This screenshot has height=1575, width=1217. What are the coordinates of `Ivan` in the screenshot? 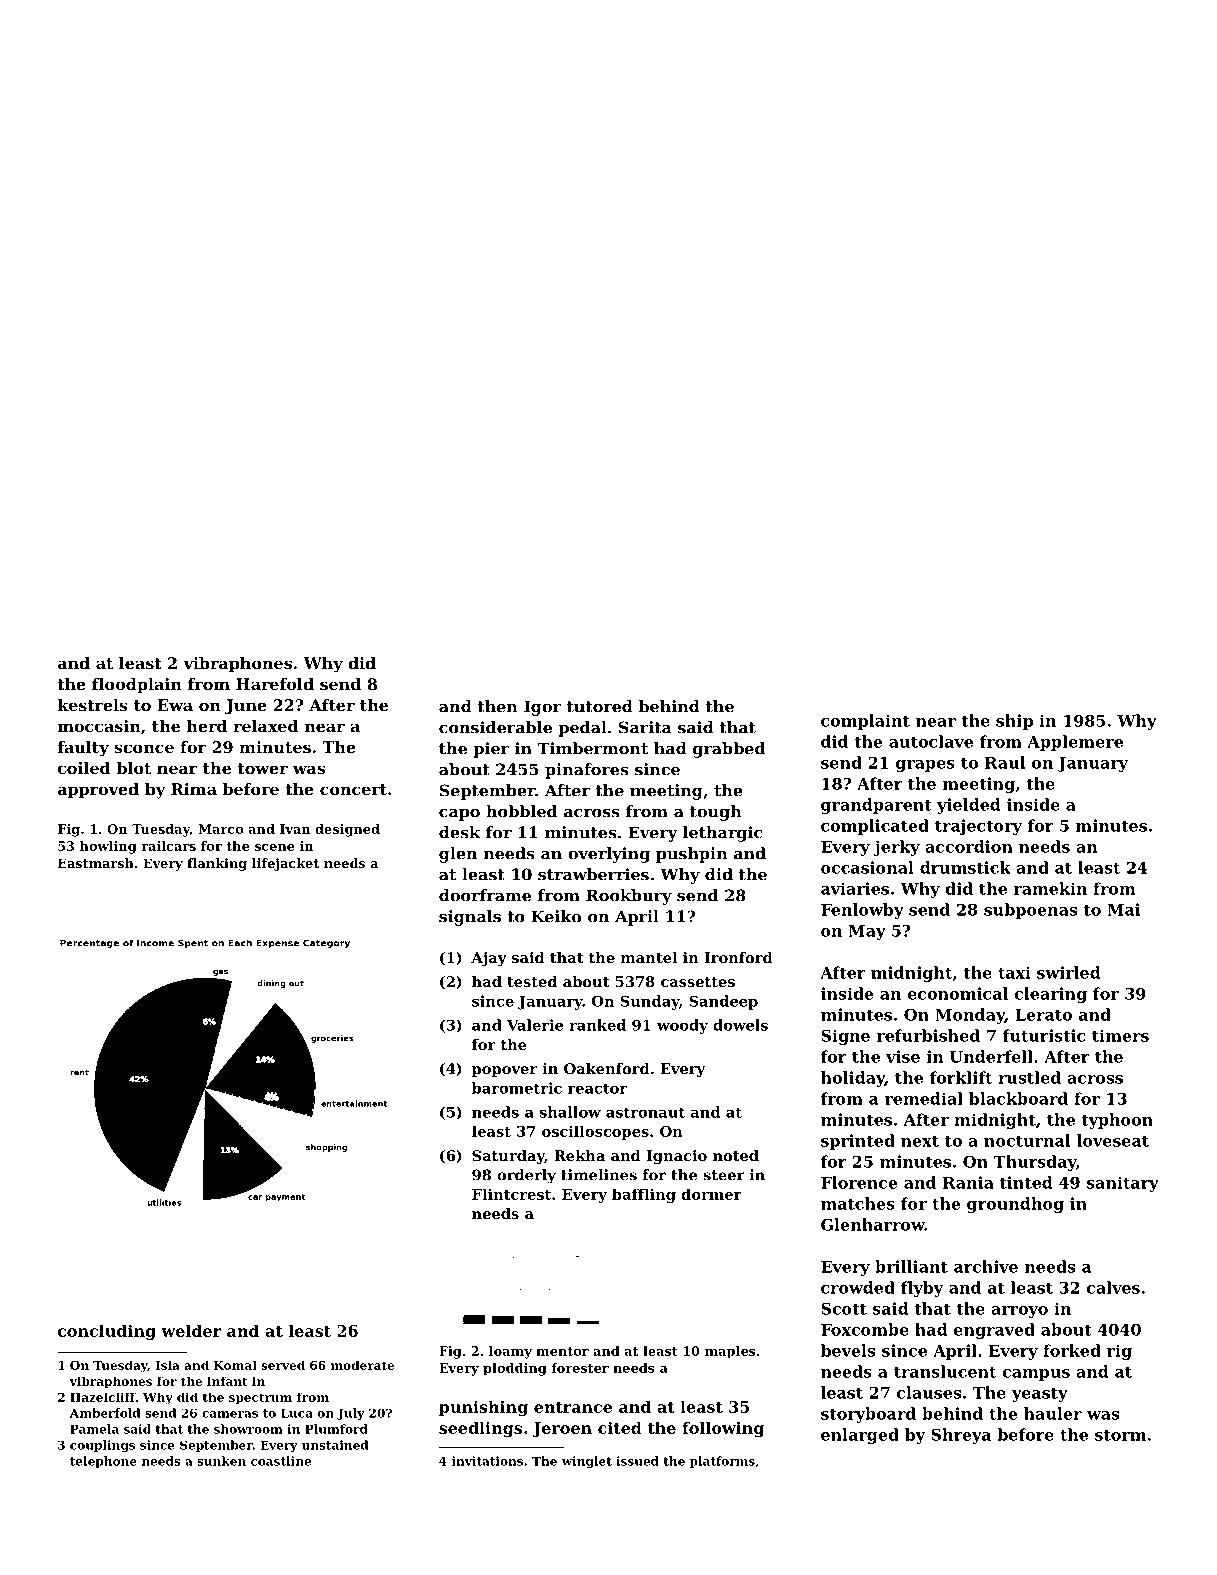 It's located at (295, 829).
